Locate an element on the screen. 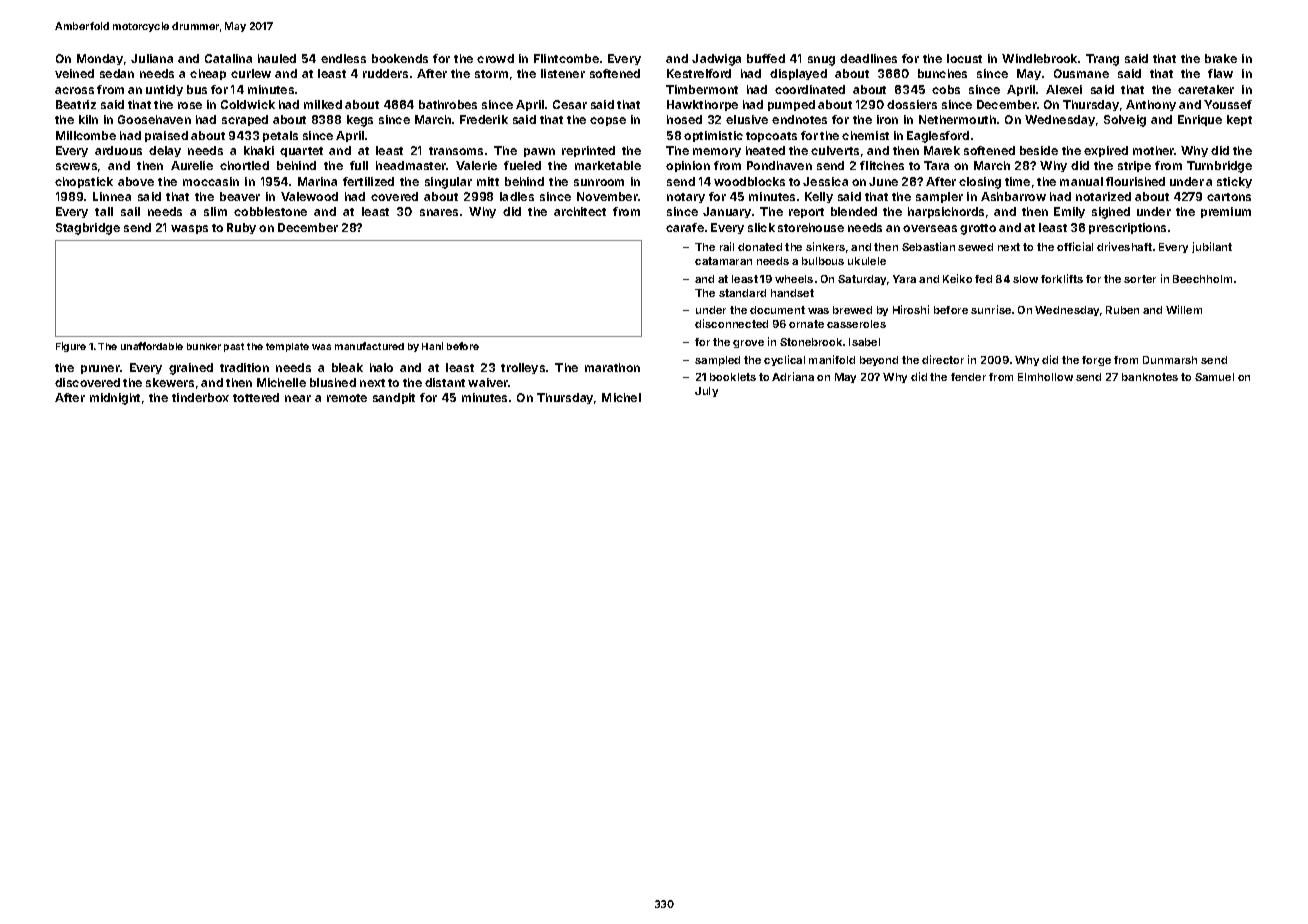 The width and height of the screenshot is (1308, 924). Ruby is located at coordinates (241, 228).
